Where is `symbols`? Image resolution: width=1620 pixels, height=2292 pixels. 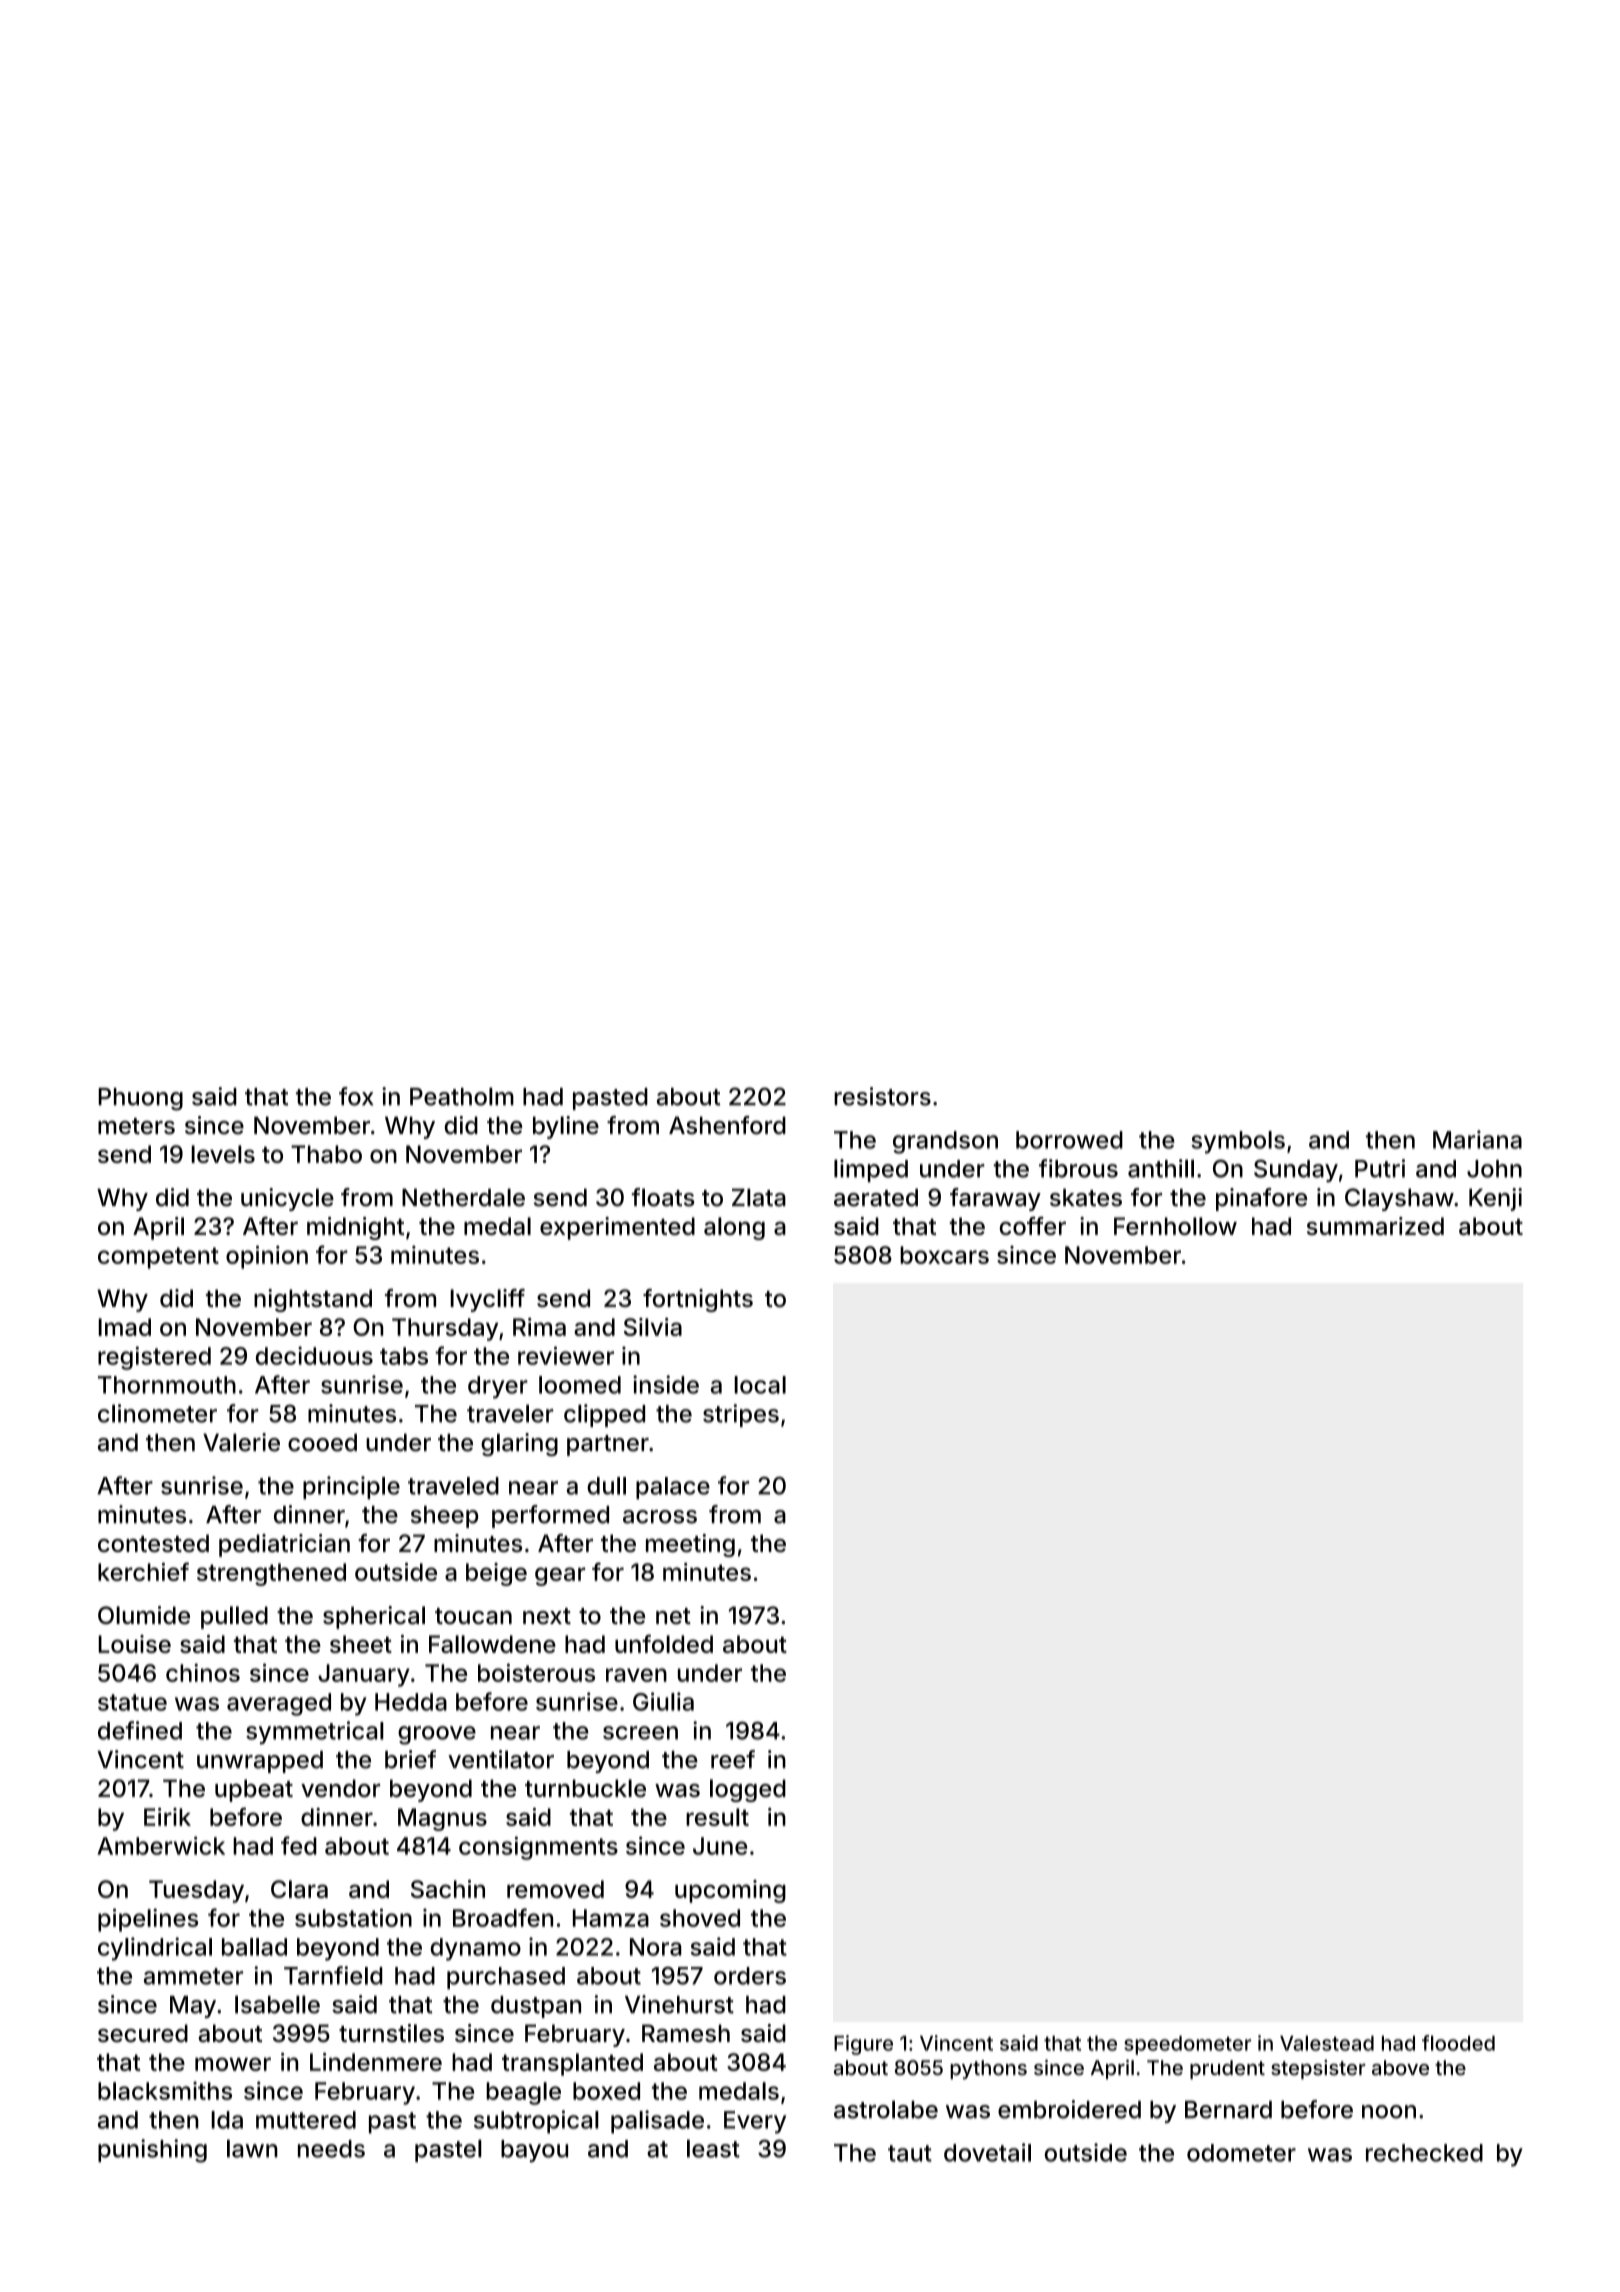 symbols is located at coordinates (1238, 1142).
